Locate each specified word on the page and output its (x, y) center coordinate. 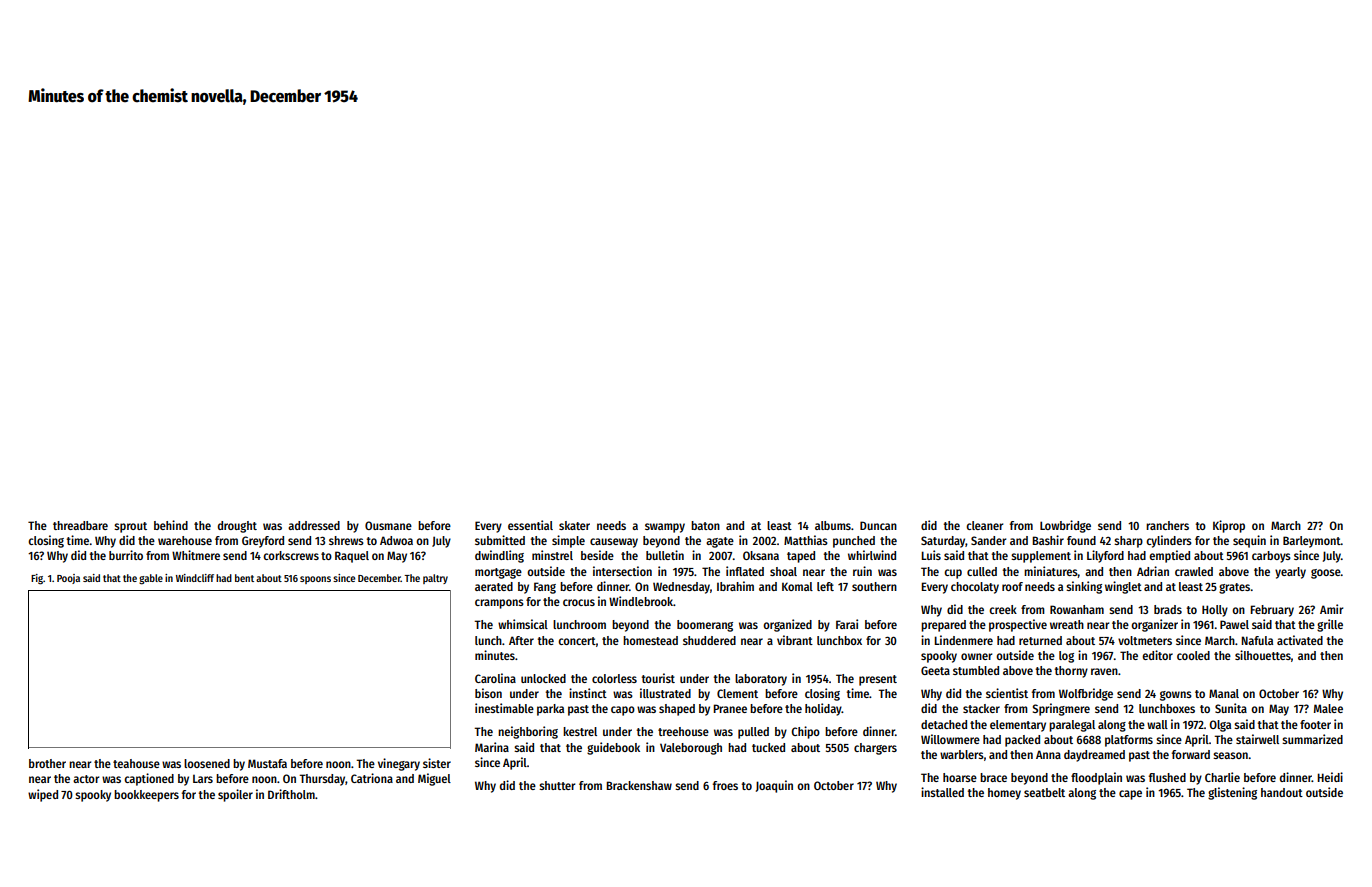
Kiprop (1229, 526)
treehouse (683, 731)
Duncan (878, 525)
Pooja (68, 579)
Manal (1224, 693)
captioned (149, 779)
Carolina (495, 678)
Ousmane (388, 525)
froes (725, 785)
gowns (1176, 696)
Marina (492, 747)
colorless (614, 678)
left (825, 586)
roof (1012, 586)
